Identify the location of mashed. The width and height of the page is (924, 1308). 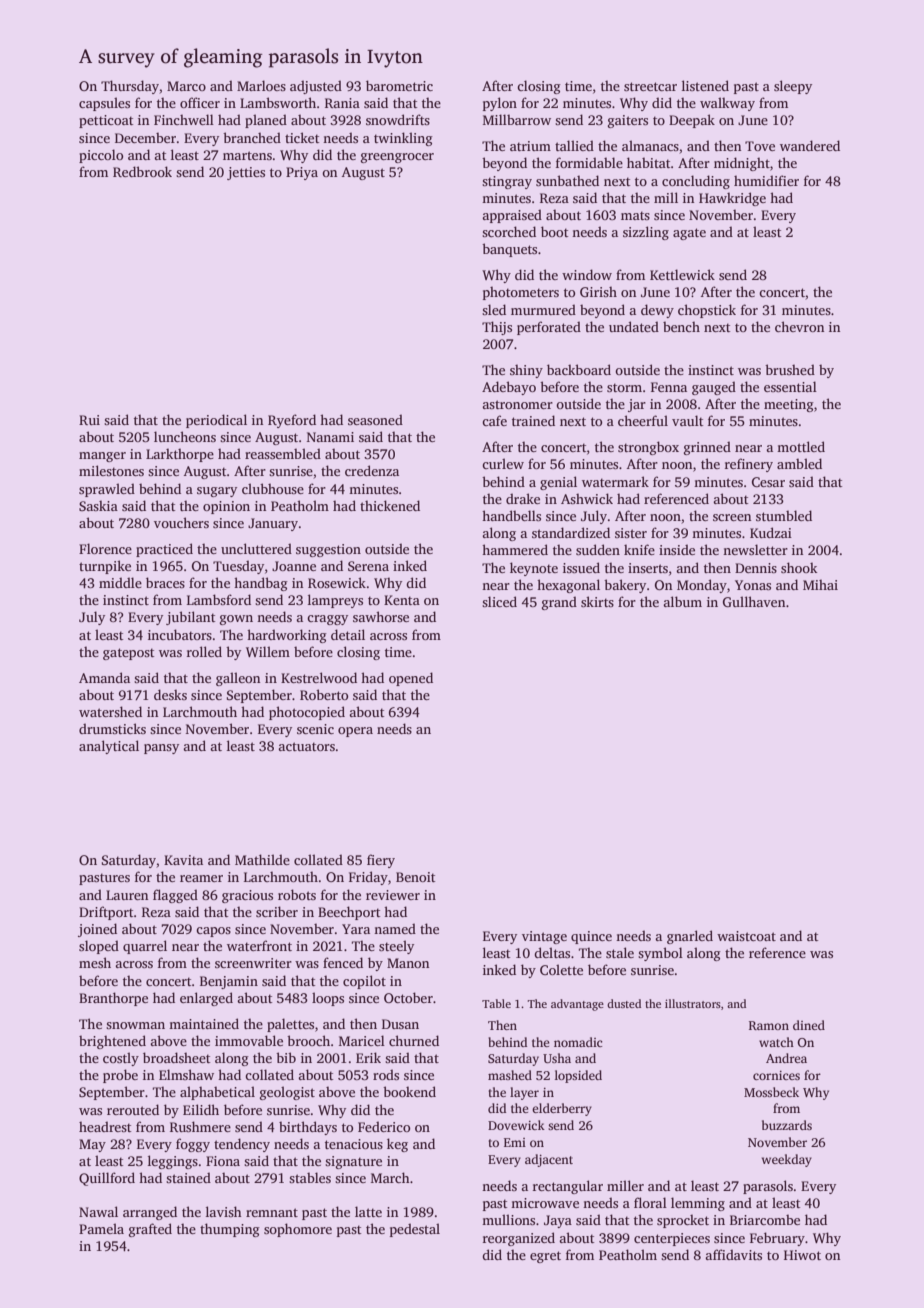
(510, 1075).
